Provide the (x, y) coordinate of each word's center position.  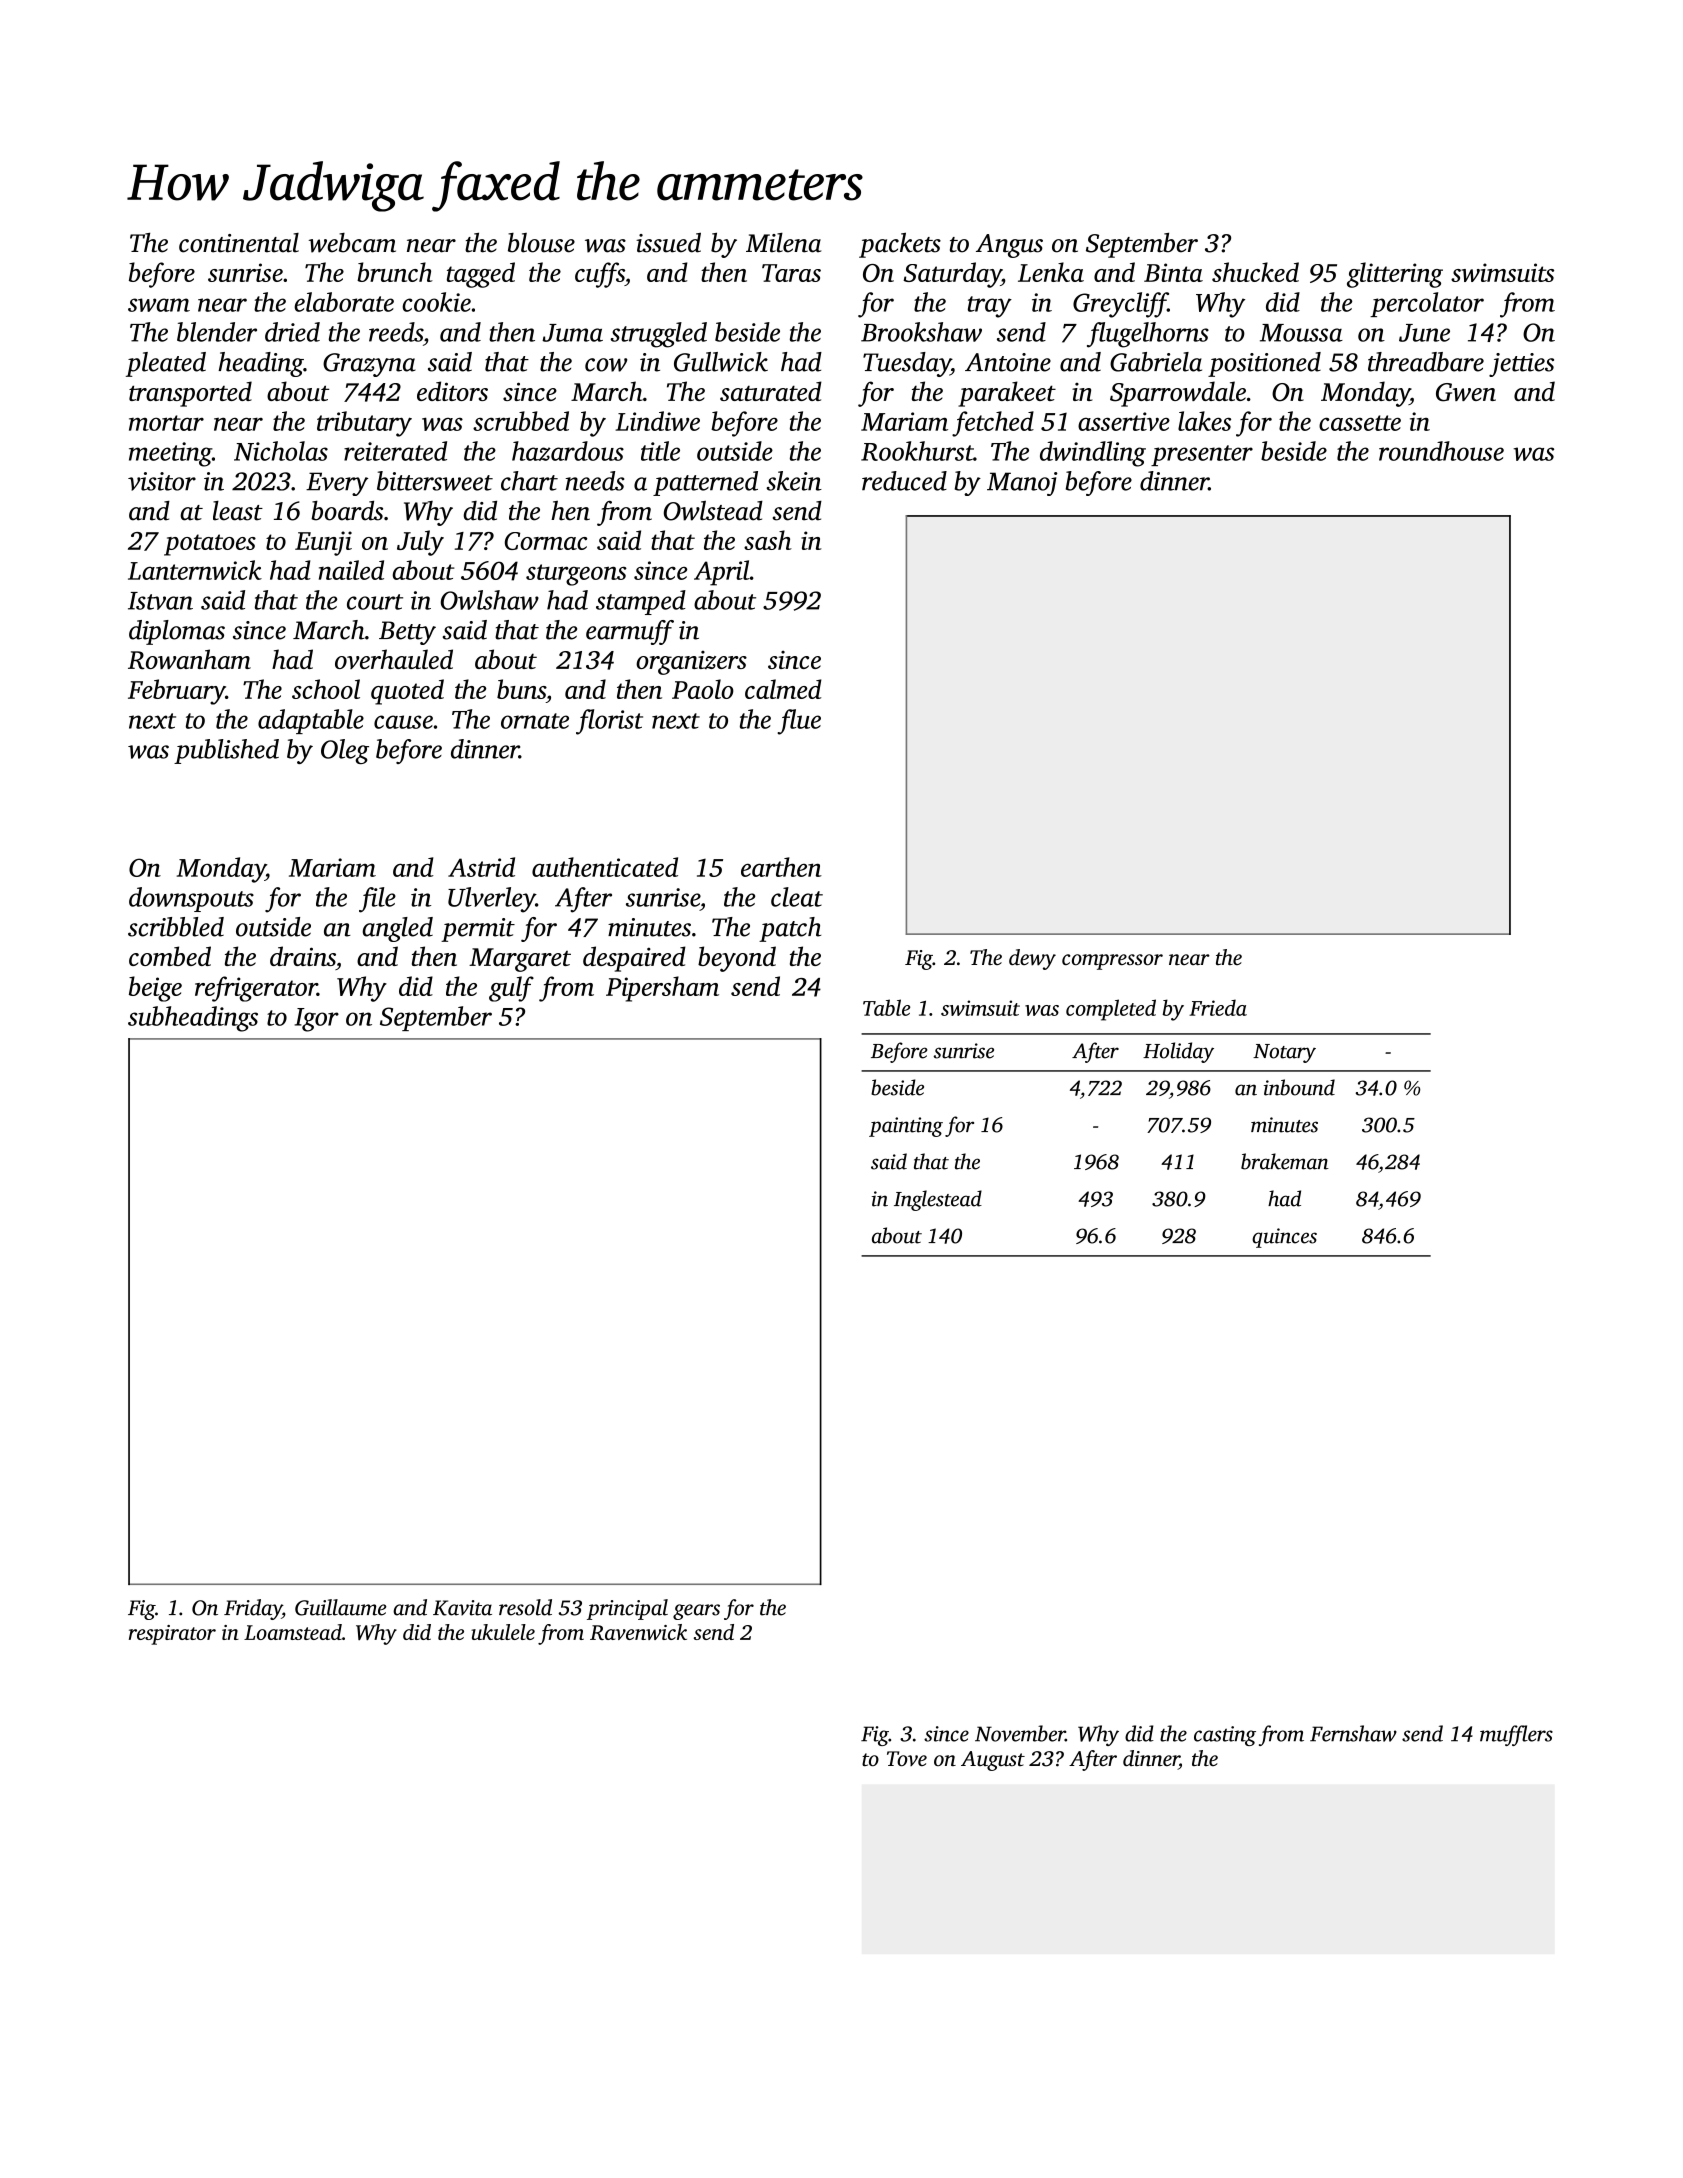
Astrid (481, 867)
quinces (1284, 1238)
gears (696, 1612)
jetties (1521, 365)
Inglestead (938, 1200)
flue (799, 722)
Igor (317, 1020)
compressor (1112, 962)
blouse (541, 243)
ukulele (503, 1632)
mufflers (1516, 1735)
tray (990, 307)
